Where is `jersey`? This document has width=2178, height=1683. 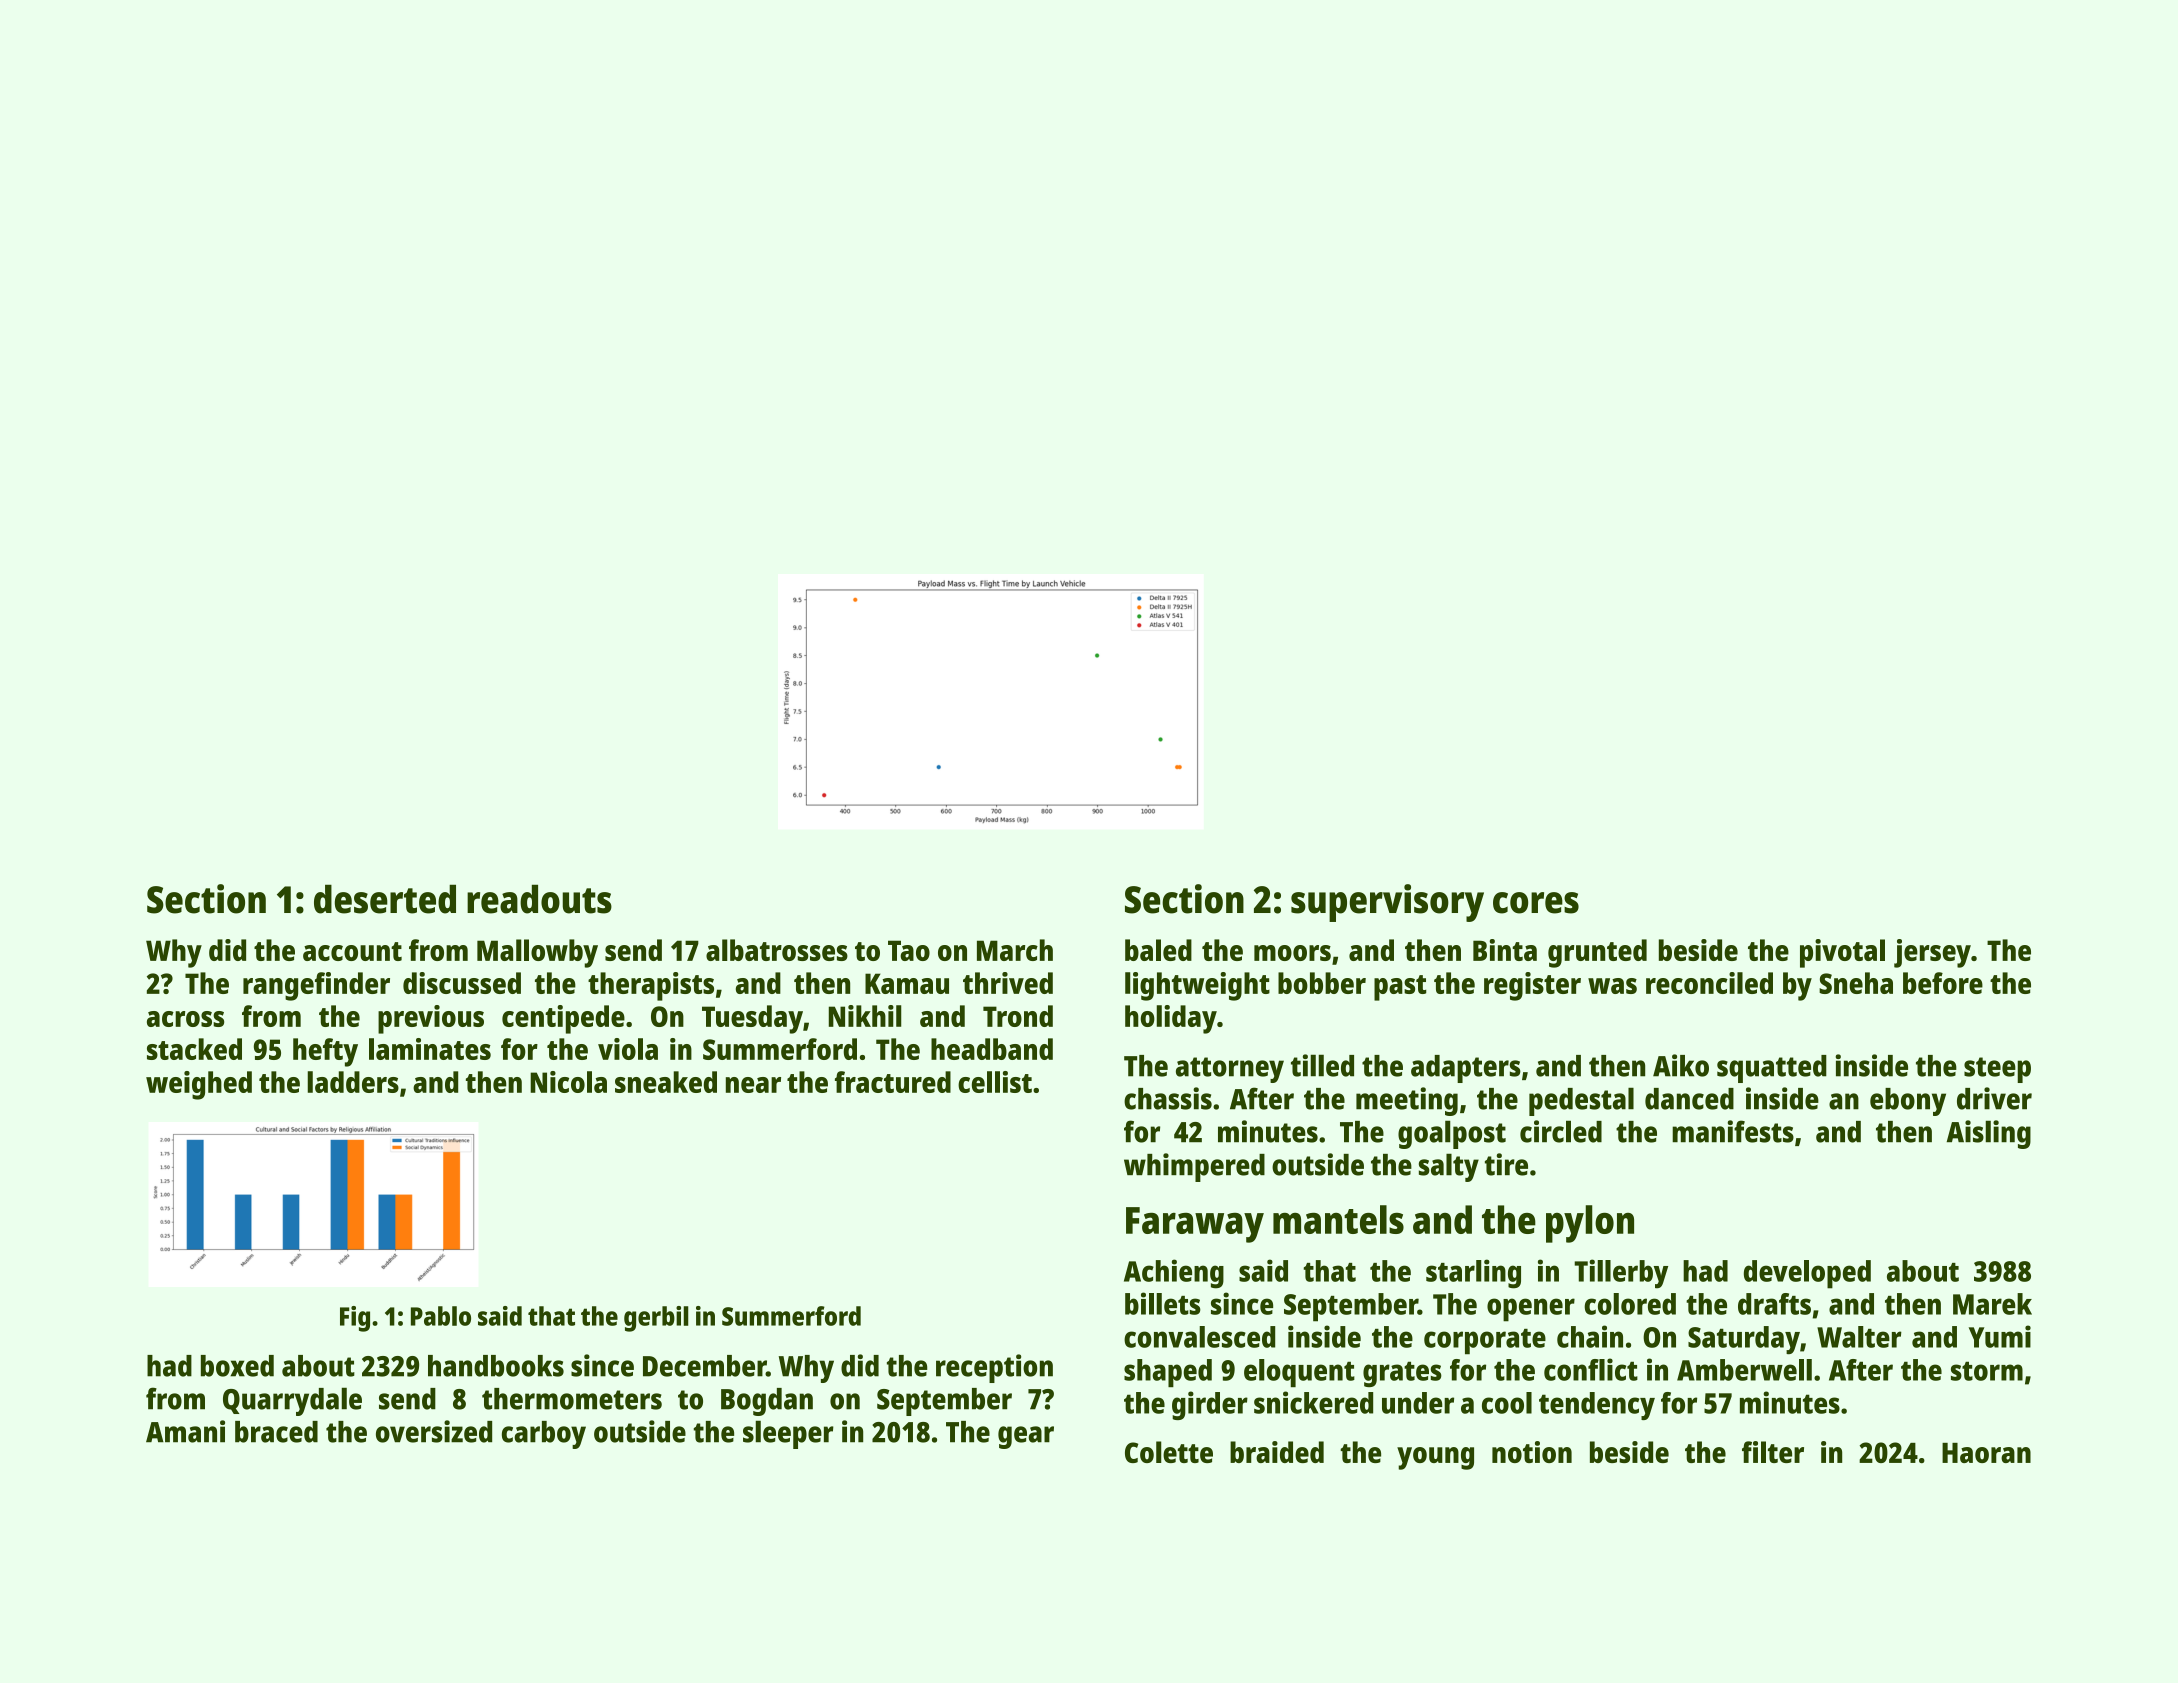 jersey is located at coordinates (1932, 953).
